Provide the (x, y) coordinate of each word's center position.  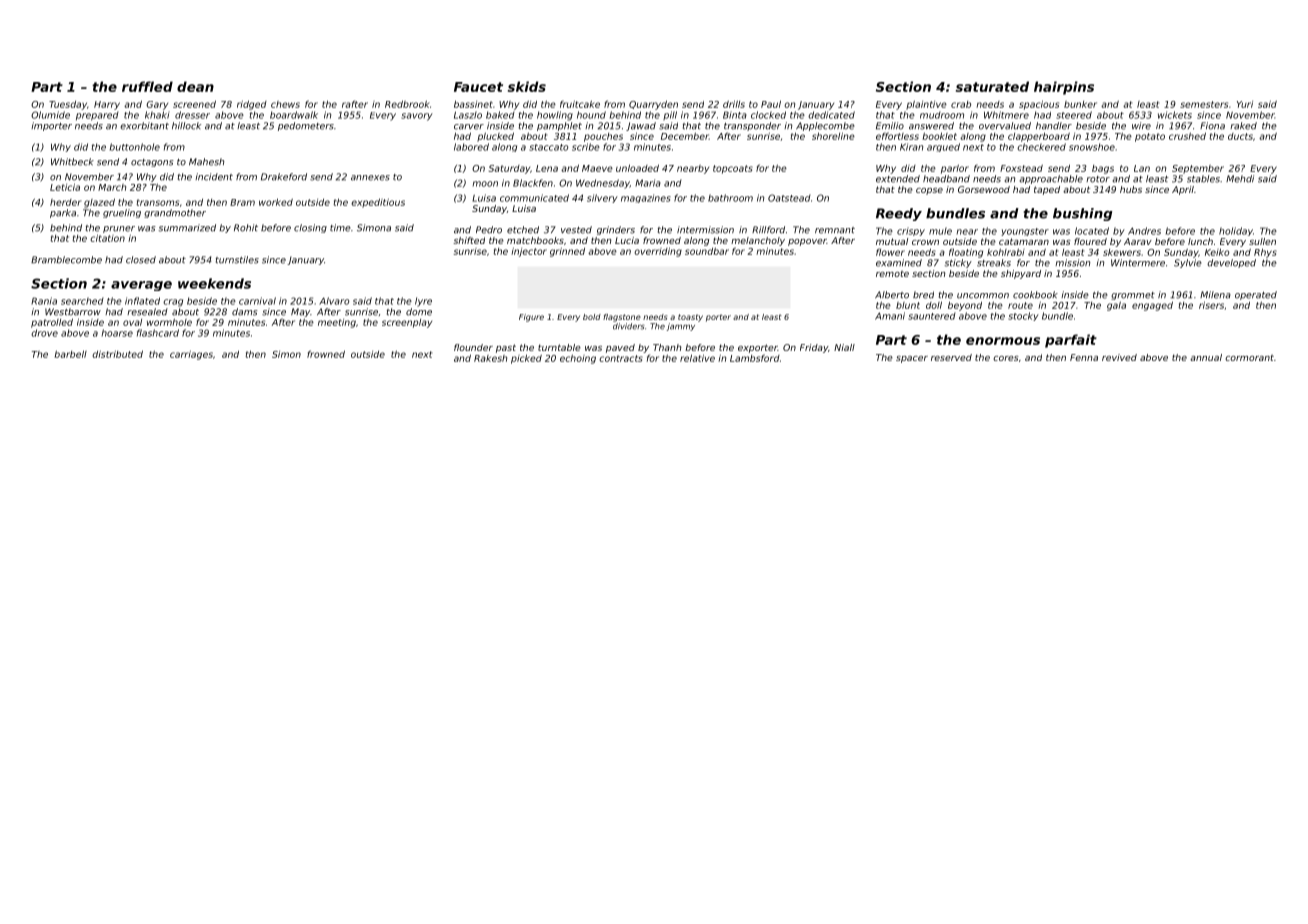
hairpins (1064, 88)
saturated (992, 86)
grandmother (175, 213)
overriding (658, 252)
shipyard (1021, 274)
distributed (117, 354)
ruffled (147, 86)
